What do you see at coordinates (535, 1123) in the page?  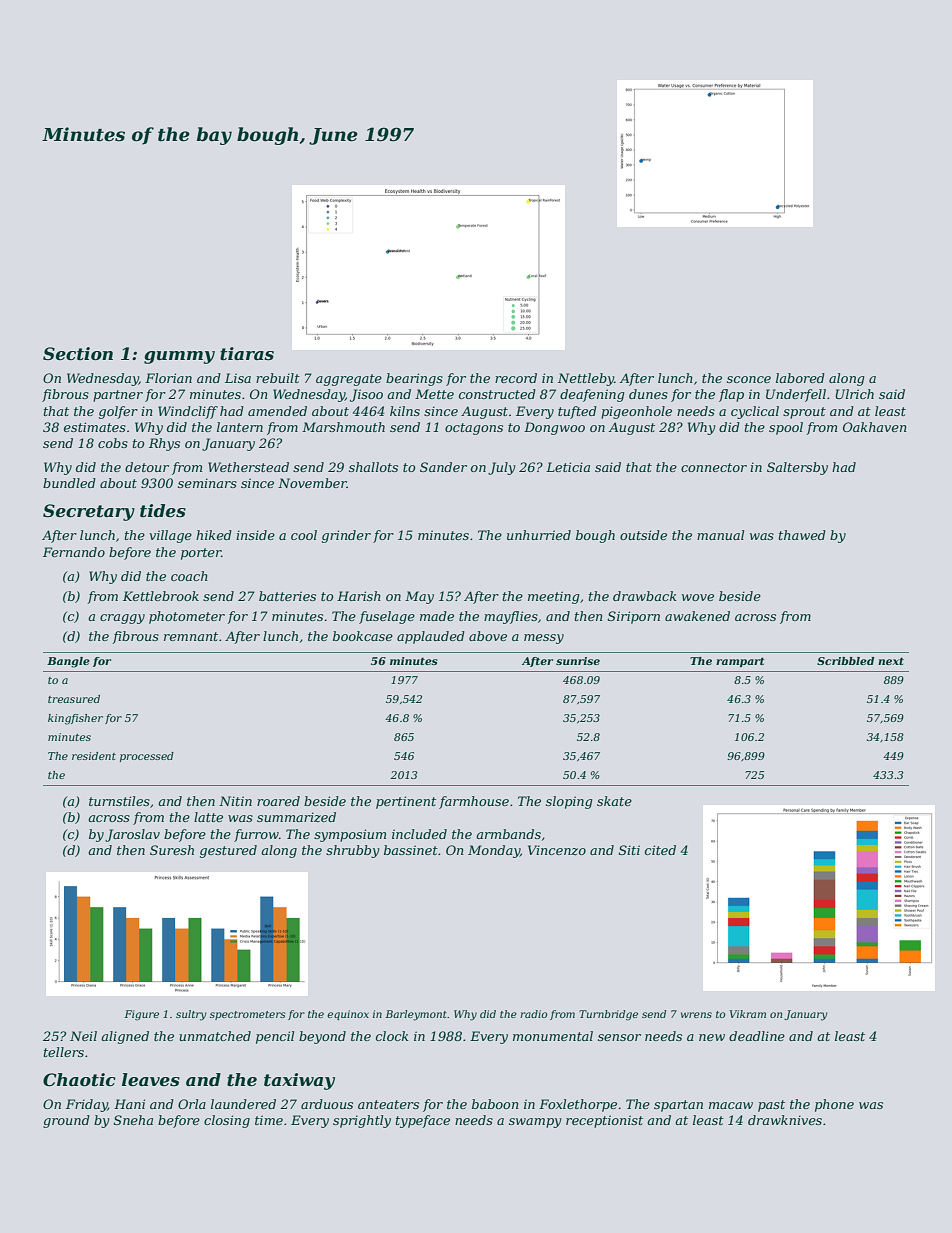 I see `swampy` at bounding box center [535, 1123].
